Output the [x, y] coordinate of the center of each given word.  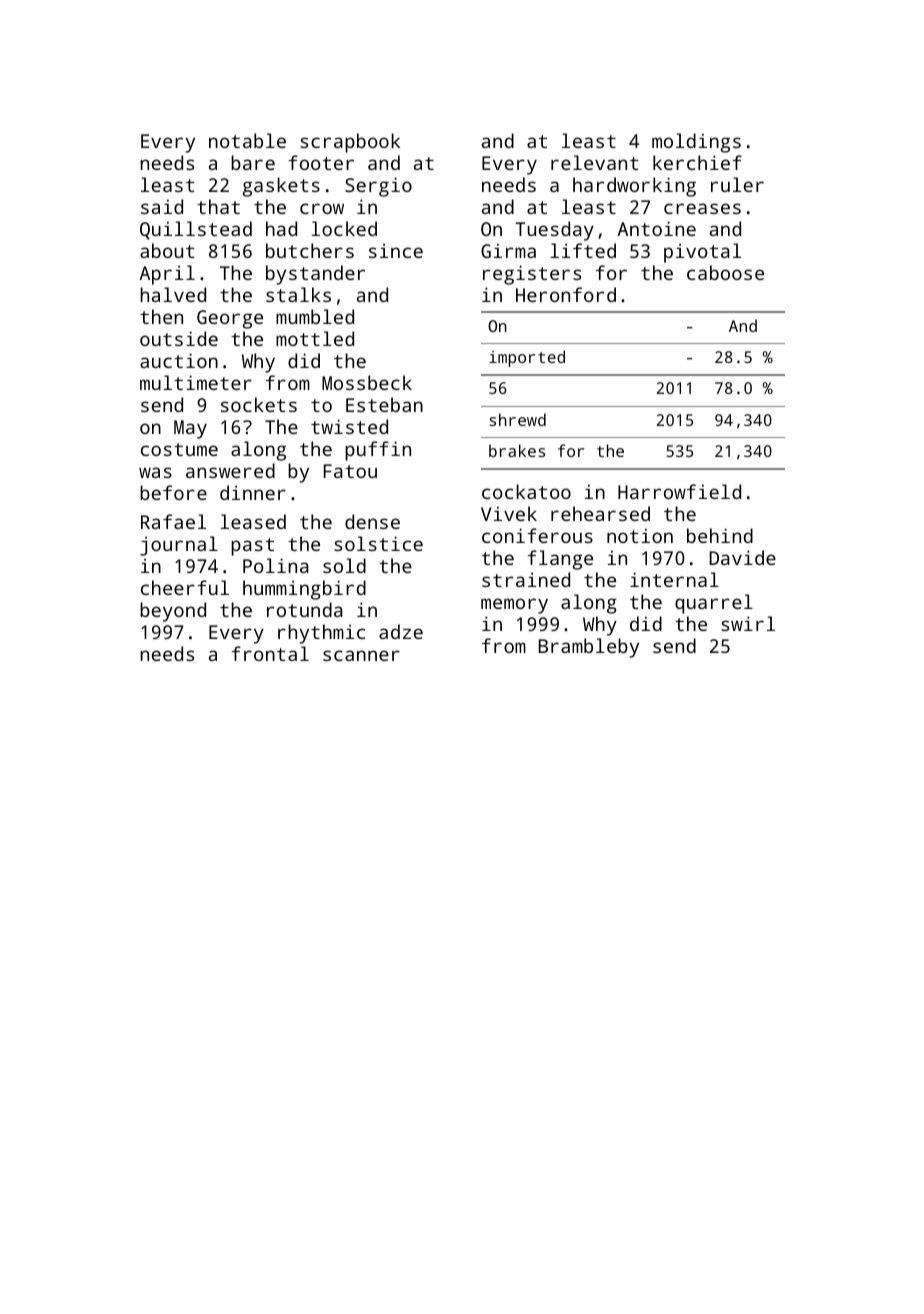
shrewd [518, 419]
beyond [173, 612]
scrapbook [350, 143]
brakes [517, 450]
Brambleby [588, 648]
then [161, 316]
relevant [595, 162]
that [218, 206]
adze [401, 631]
